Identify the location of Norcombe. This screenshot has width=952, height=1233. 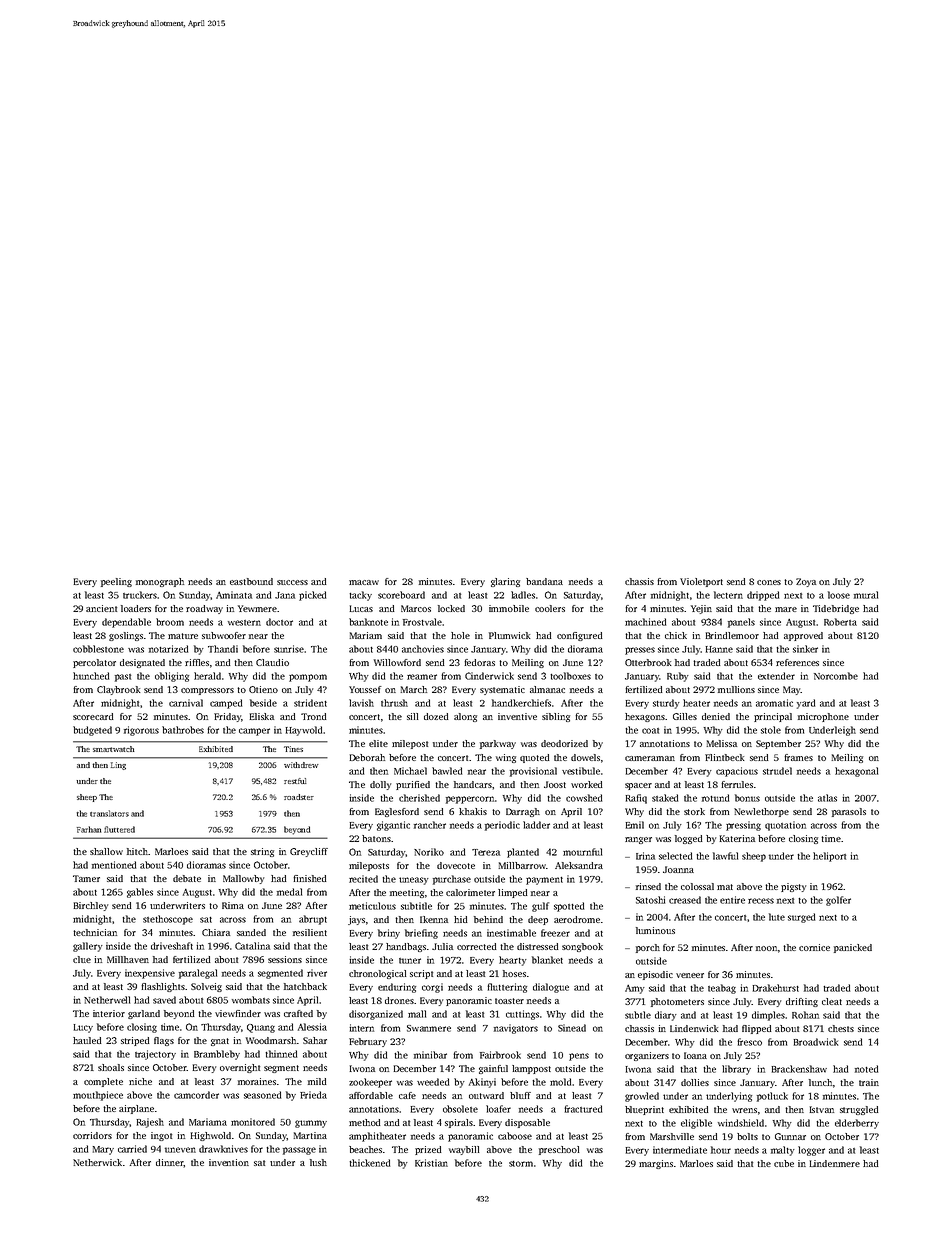
(836, 676).
